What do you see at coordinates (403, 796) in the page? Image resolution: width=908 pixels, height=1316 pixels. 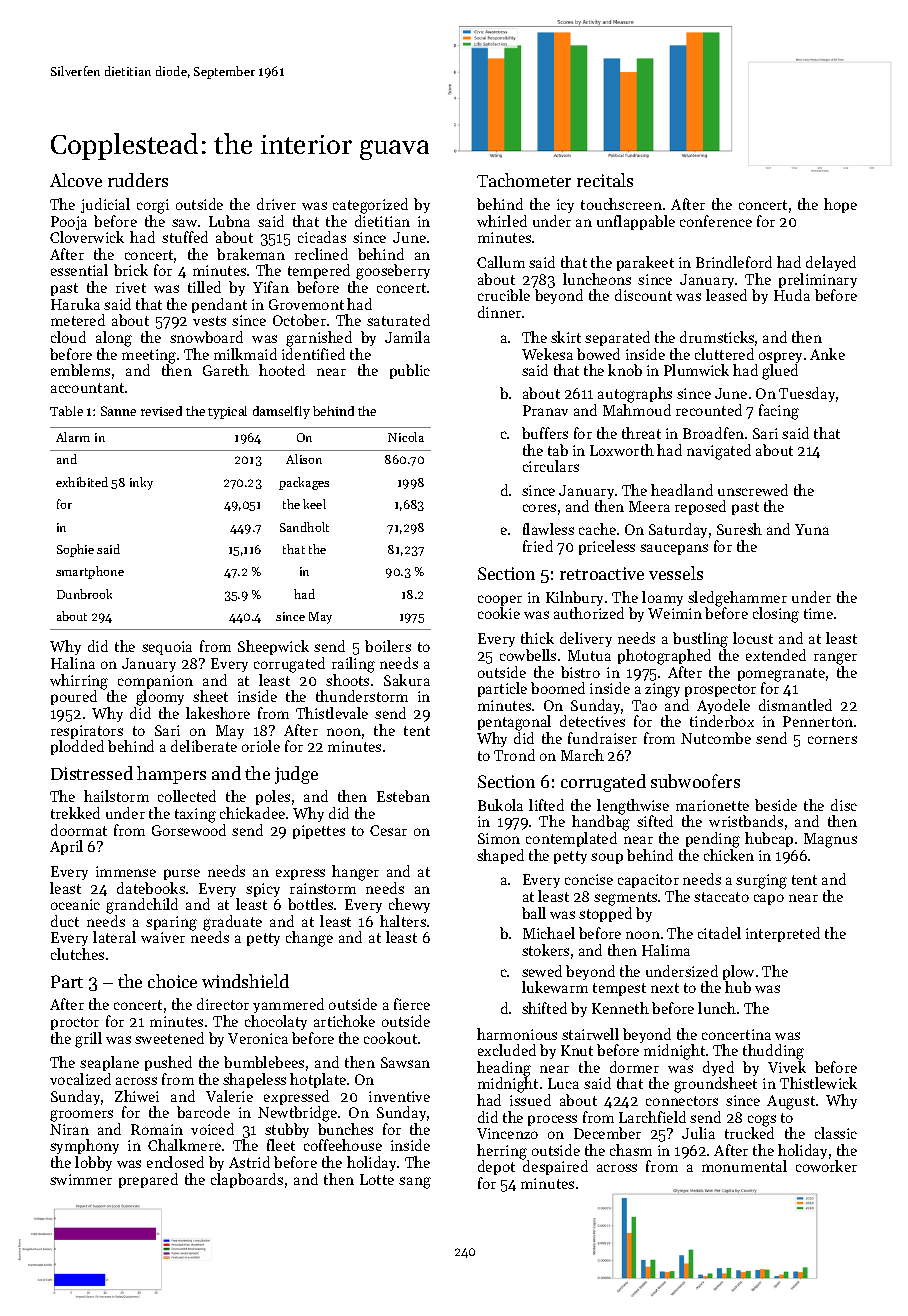 I see `Esteban` at bounding box center [403, 796].
